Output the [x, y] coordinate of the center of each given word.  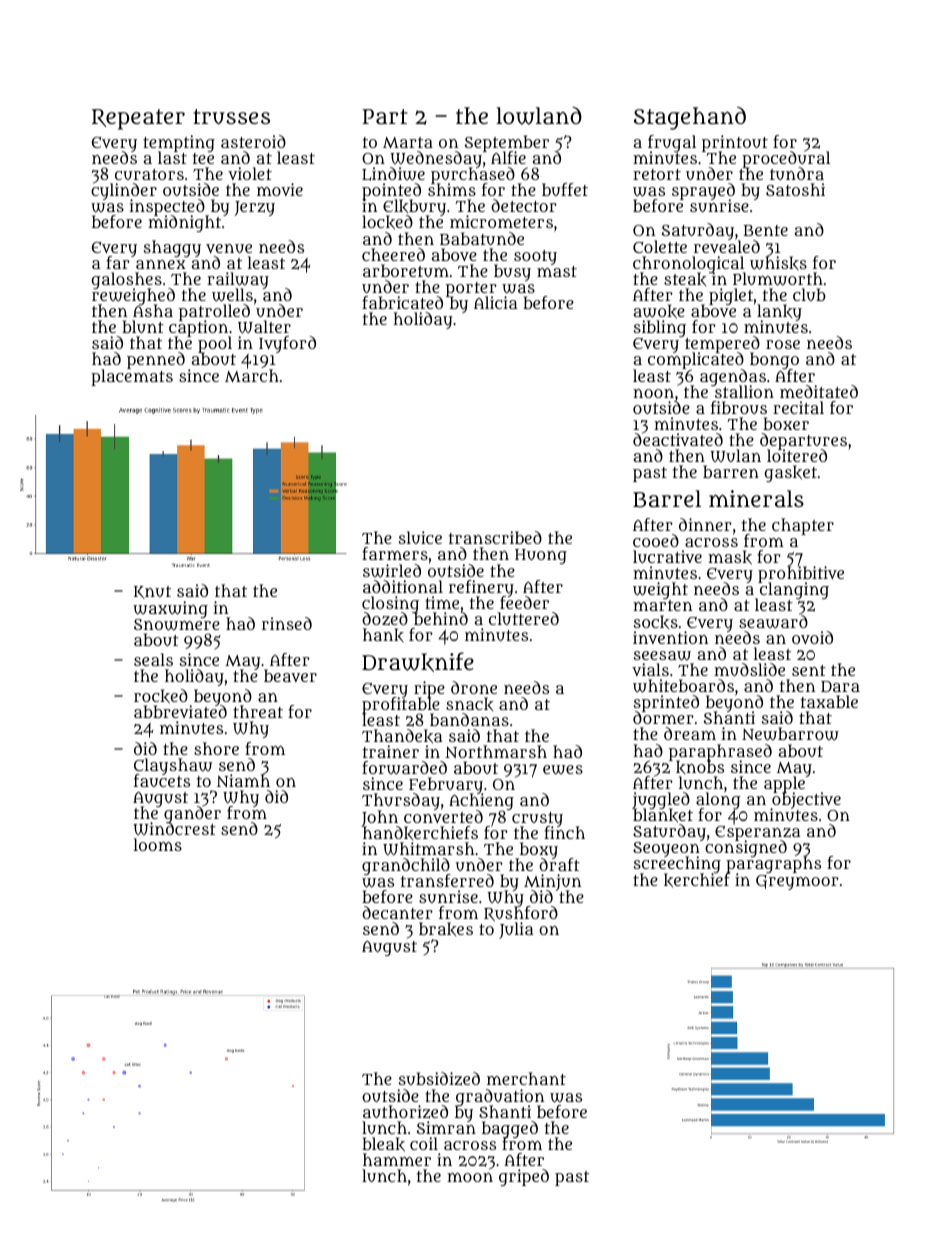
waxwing [170, 609]
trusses [231, 117]
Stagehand [690, 118]
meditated [819, 391]
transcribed [495, 537]
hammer [397, 1159]
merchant [526, 1078]
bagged [510, 1129]
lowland [539, 116]
